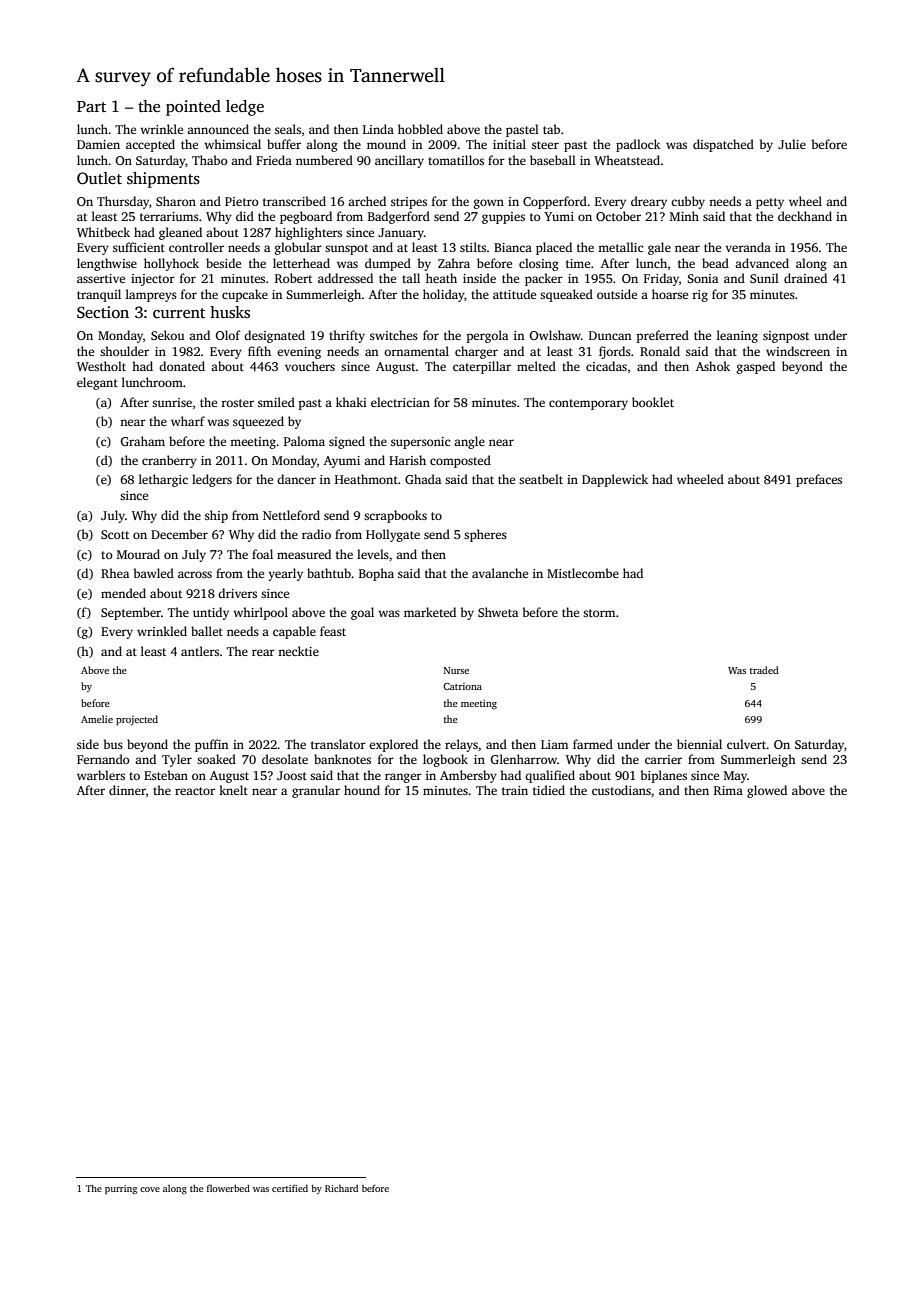  Describe the element at coordinates (503, 218) in the screenshot. I see `guppies` at that location.
